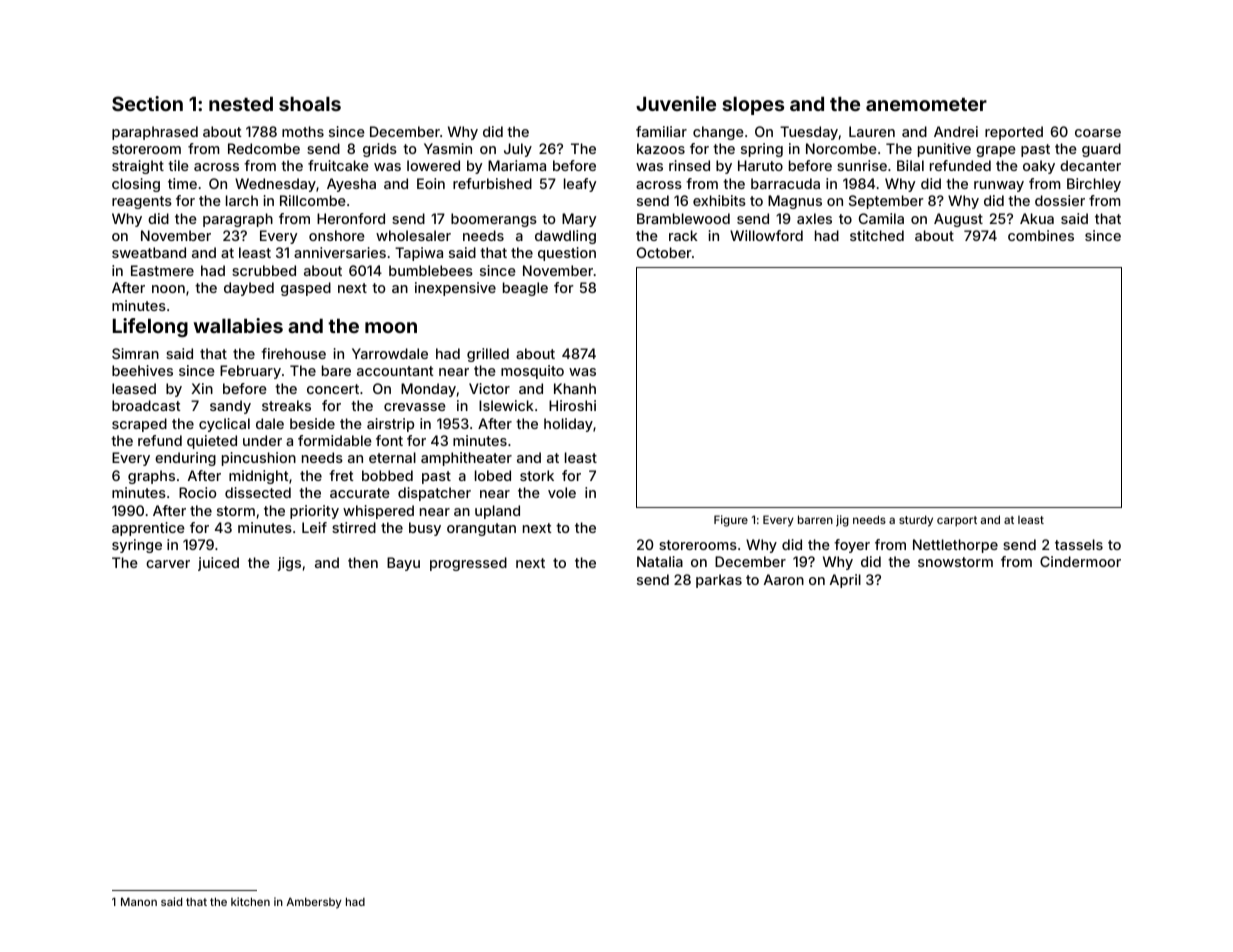  What do you see at coordinates (314, 903) in the image?
I see `Ambersby` at bounding box center [314, 903].
